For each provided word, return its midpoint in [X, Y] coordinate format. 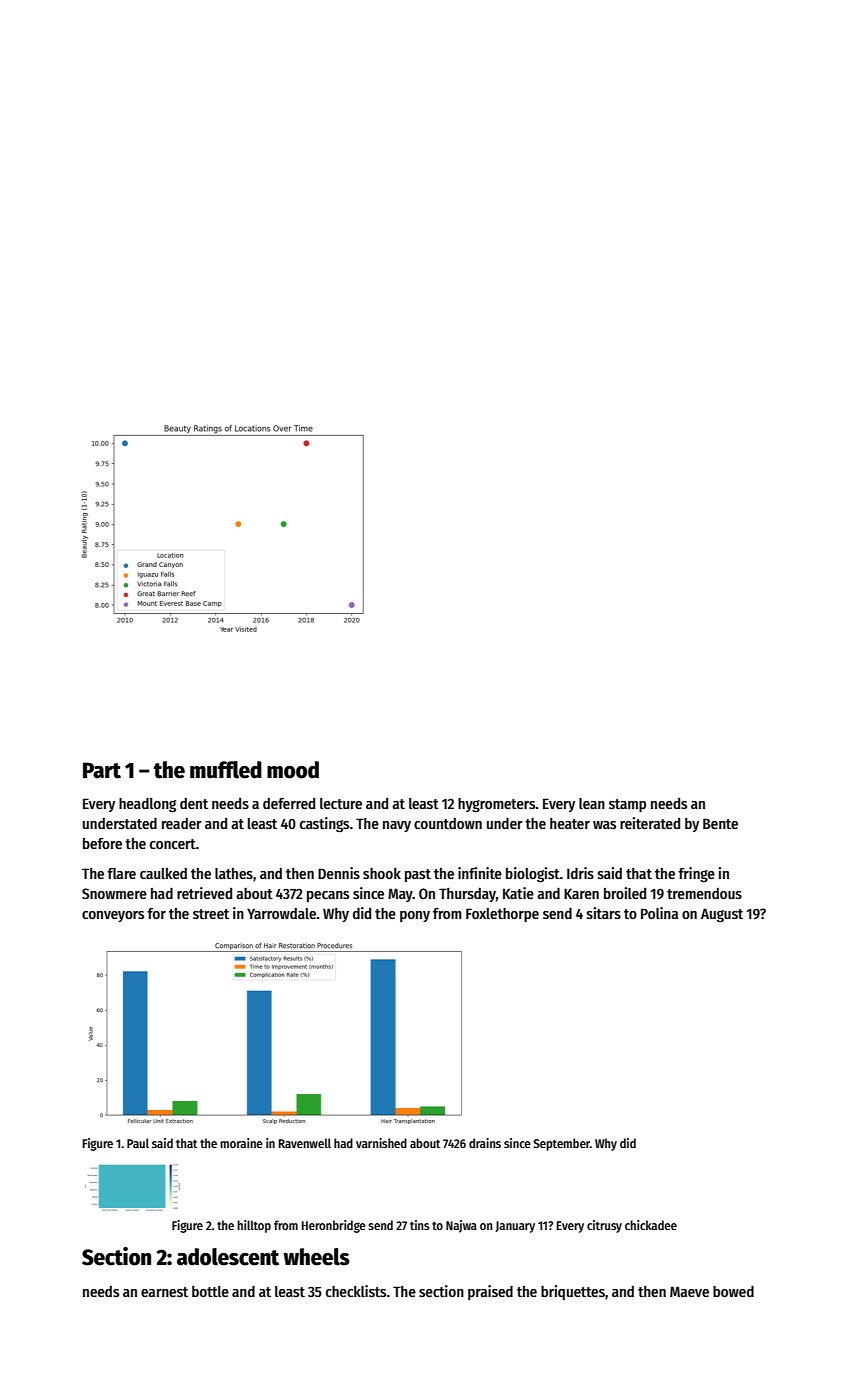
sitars [604, 913]
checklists [356, 1291]
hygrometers [497, 805]
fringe [696, 875]
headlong [147, 805]
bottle [210, 1291]
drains [485, 1143]
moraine [241, 1143]
